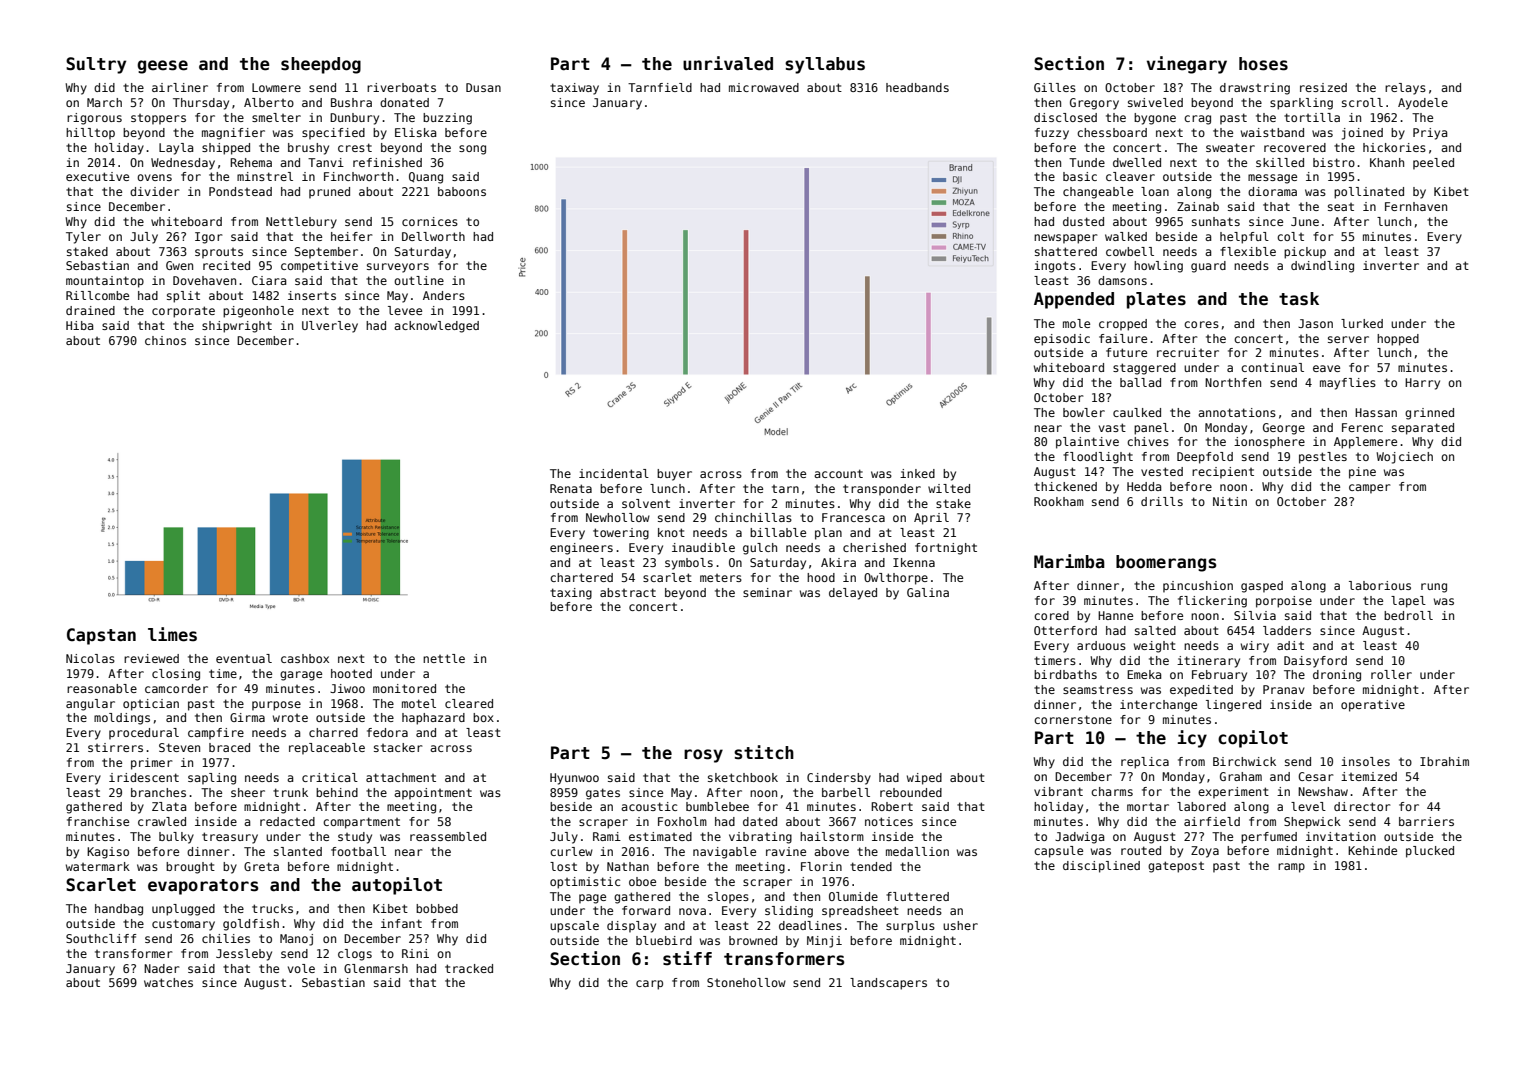  What do you see at coordinates (1255, 89) in the screenshot?
I see `drawstring` at bounding box center [1255, 89].
